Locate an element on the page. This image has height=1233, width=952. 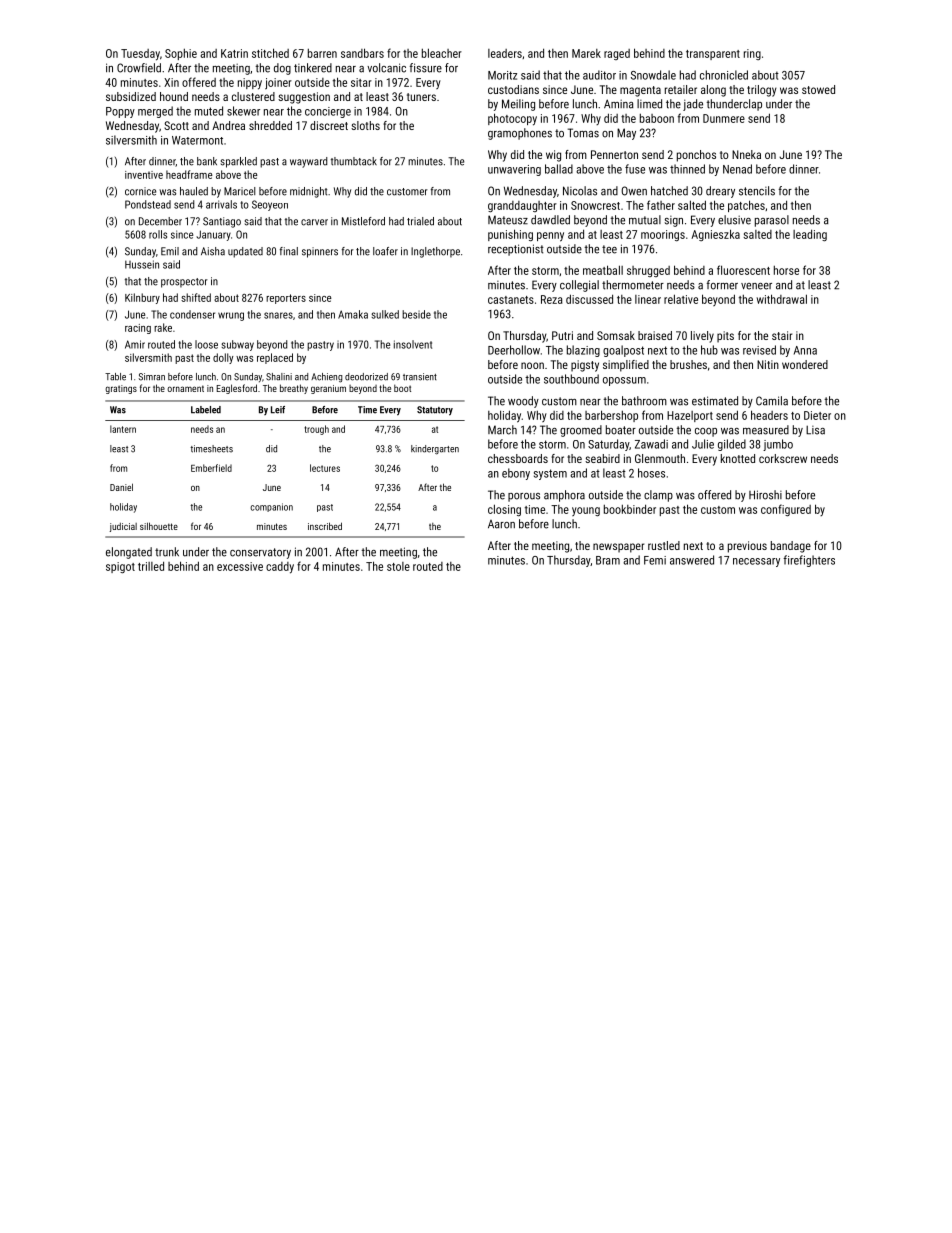
stencils is located at coordinates (757, 191).
